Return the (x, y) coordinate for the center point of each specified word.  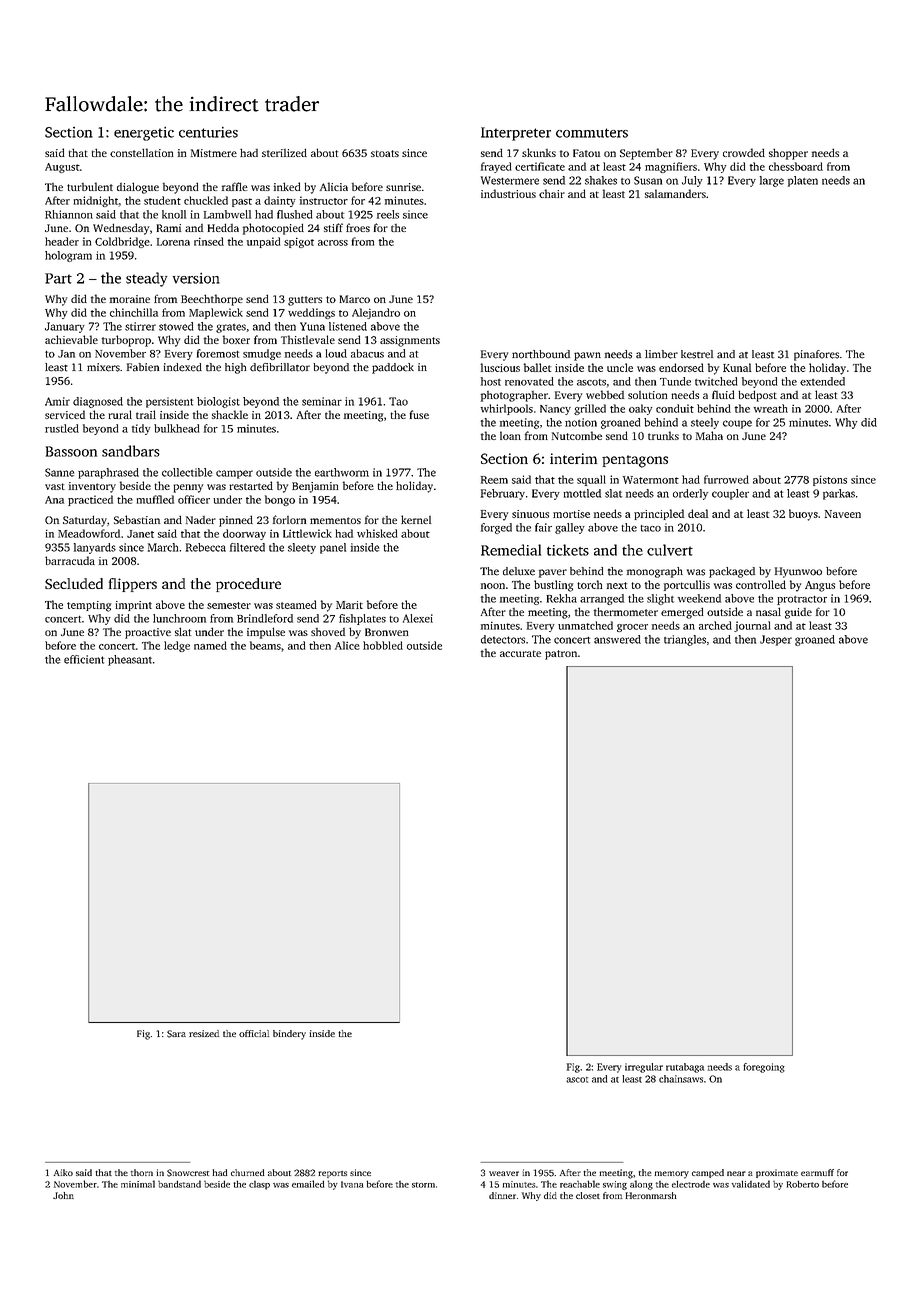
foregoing (764, 1068)
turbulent (90, 186)
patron (561, 655)
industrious (508, 193)
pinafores (816, 355)
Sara (176, 1034)
